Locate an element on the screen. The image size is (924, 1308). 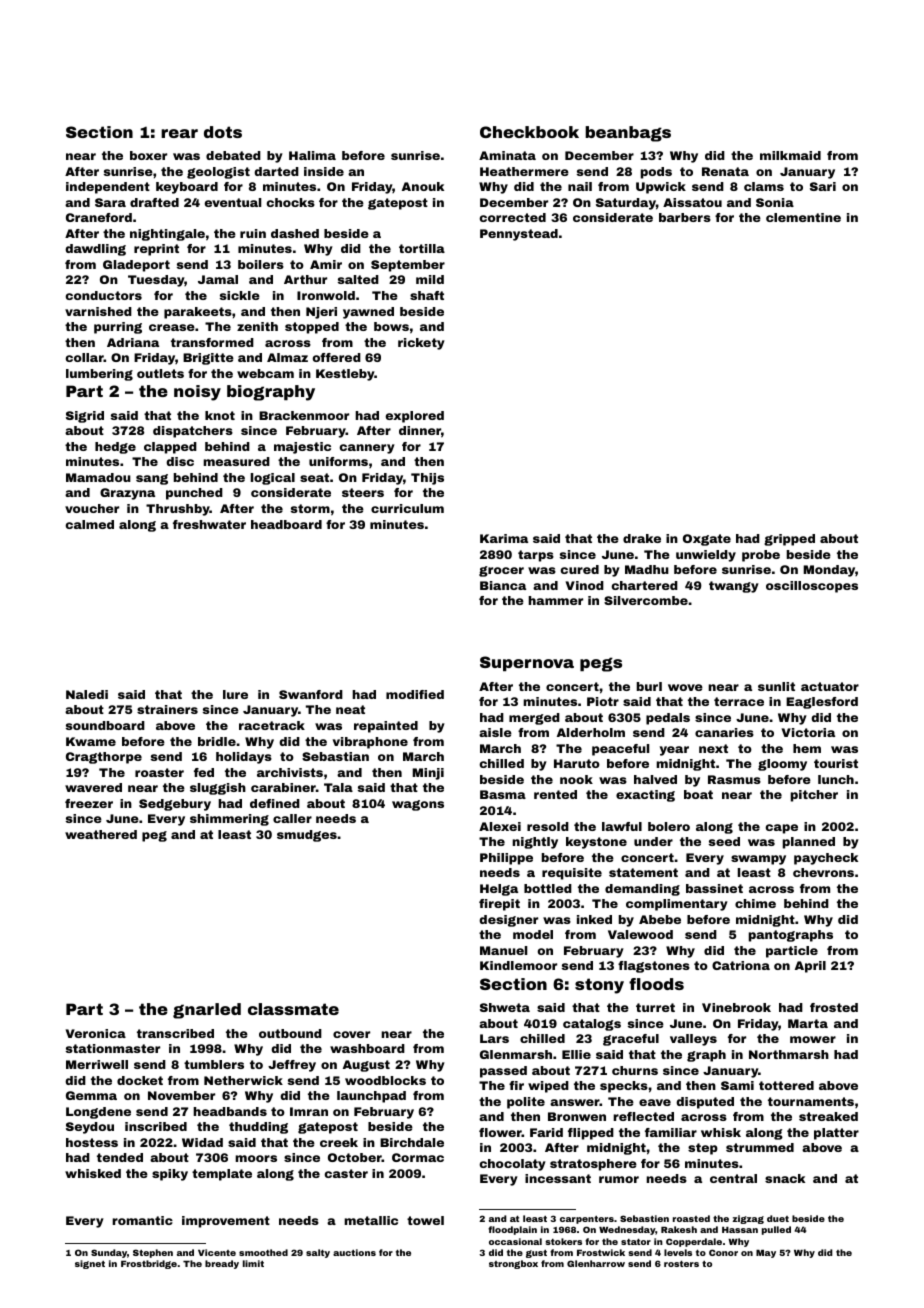
measured is located at coordinates (236, 461).
